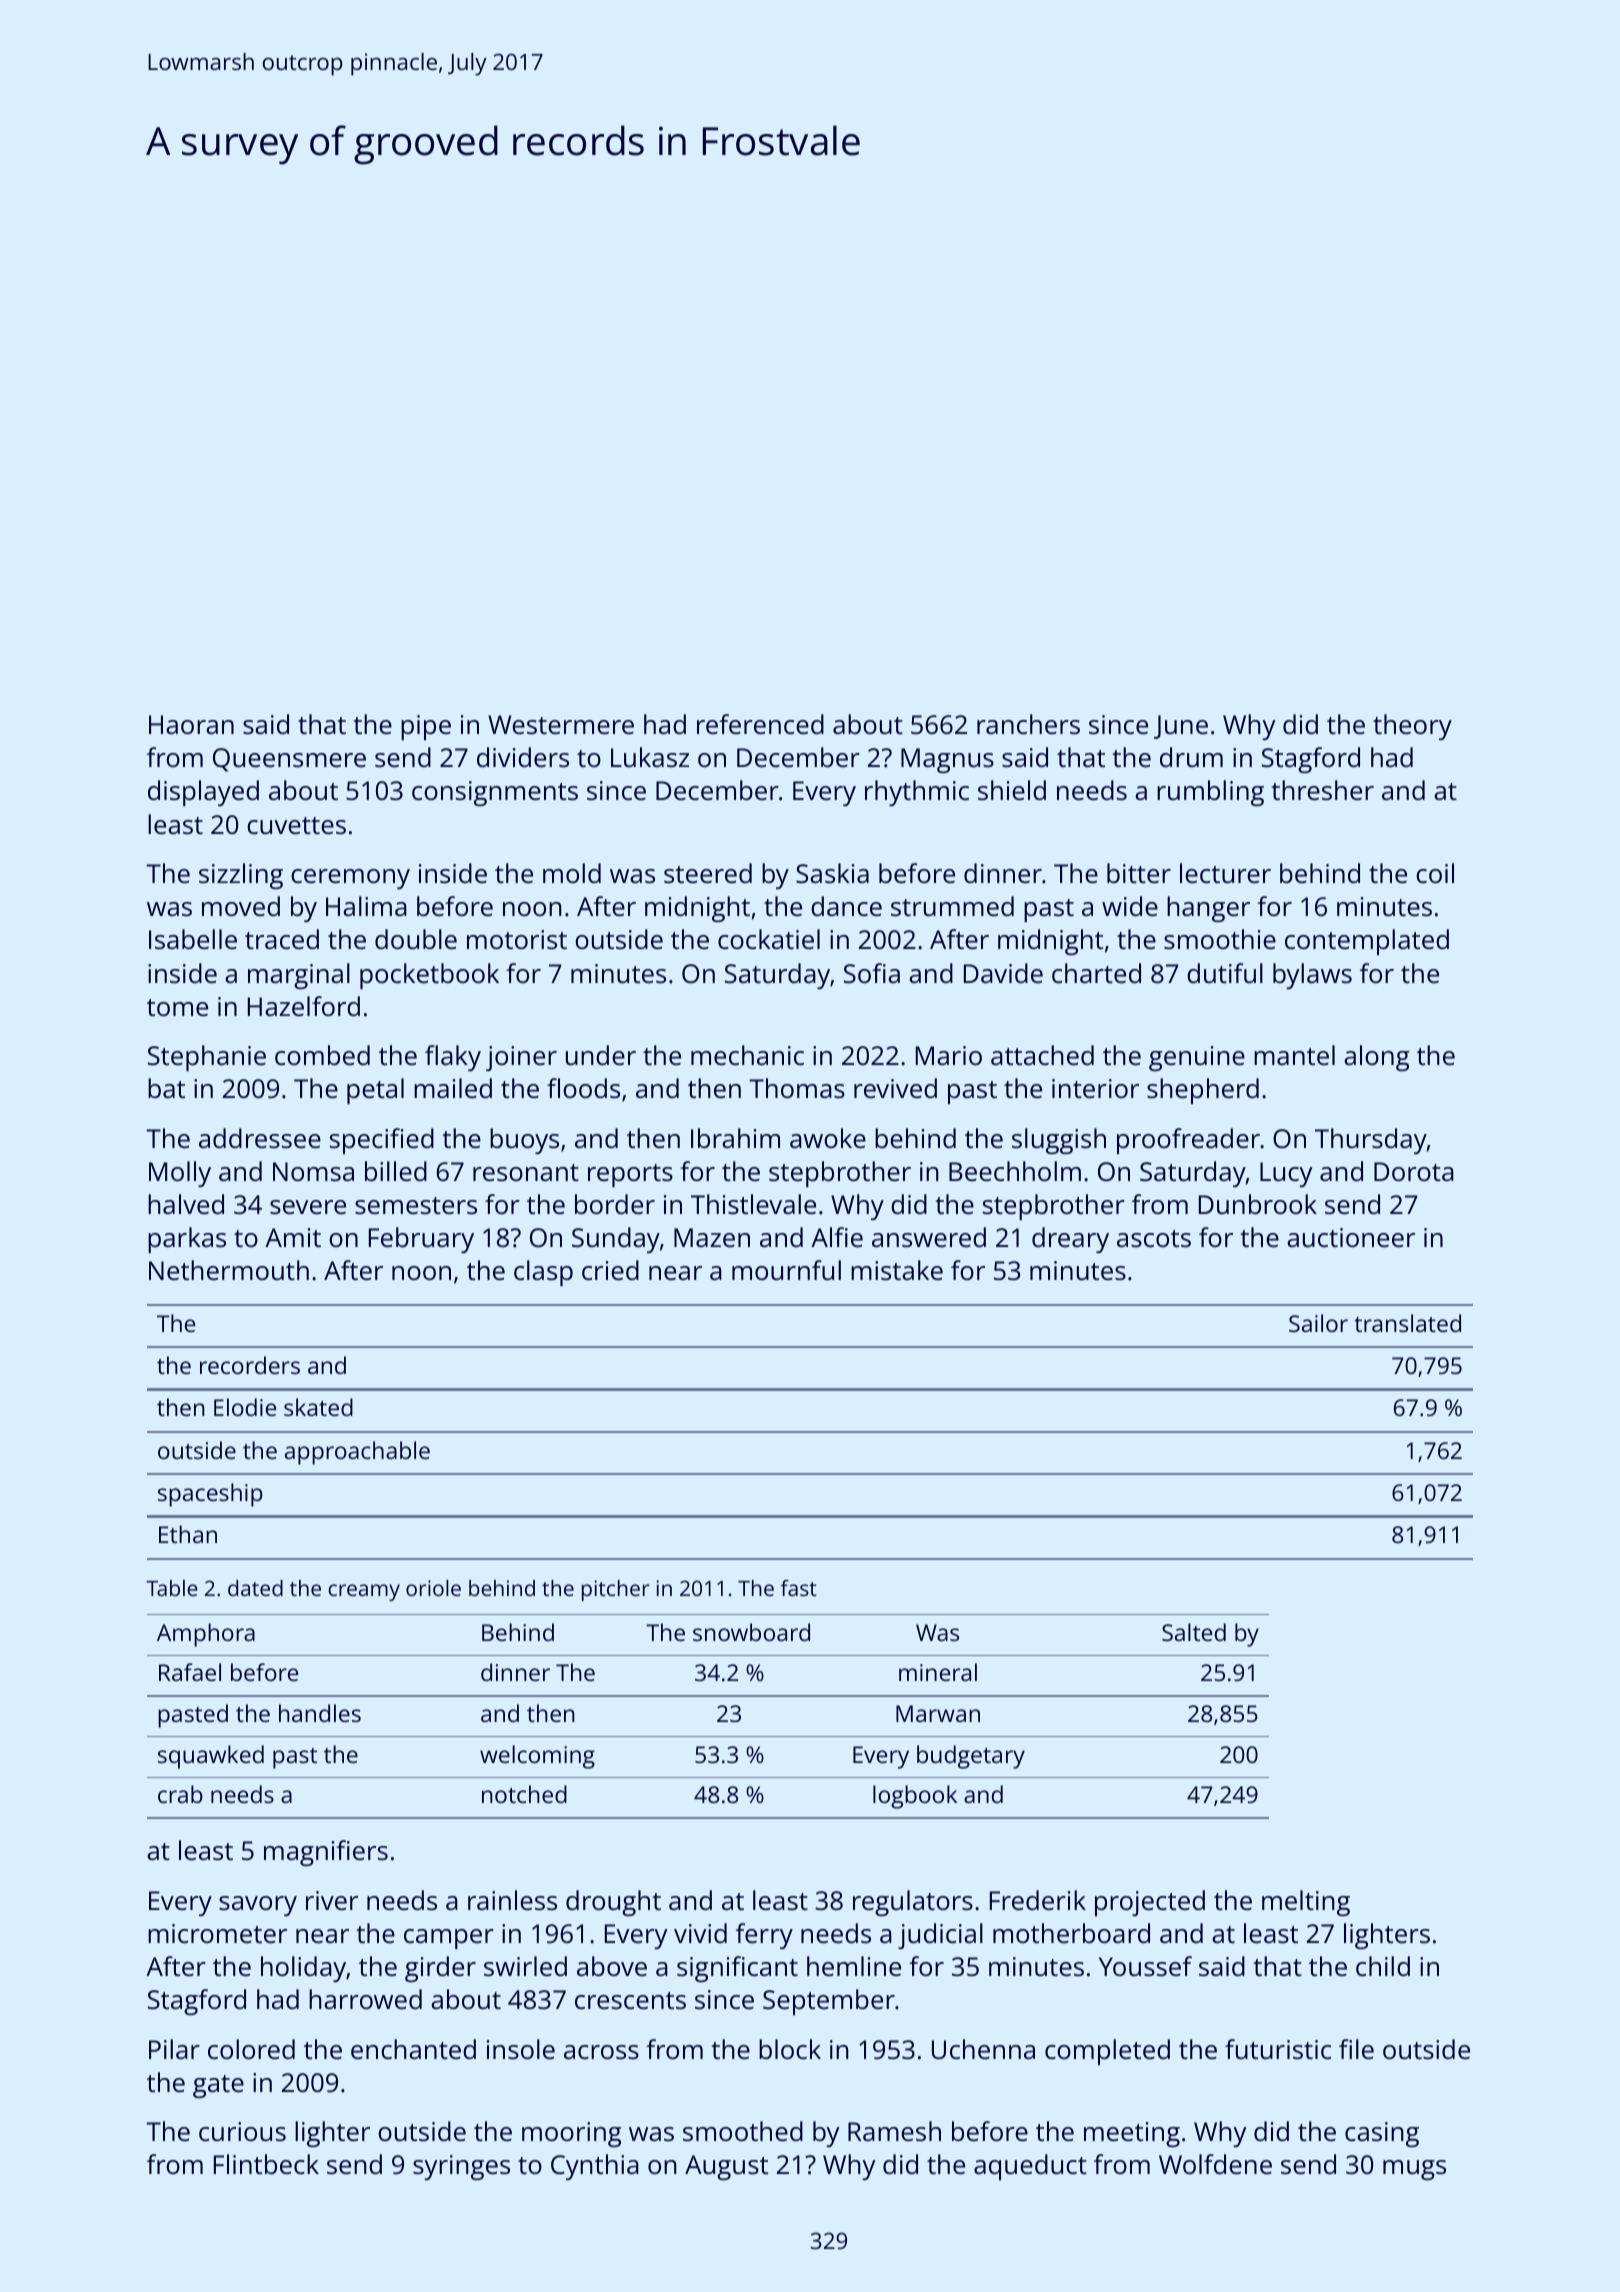 Image resolution: width=1620 pixels, height=2292 pixels. Describe the element at coordinates (929, 1237) in the image. I see `answered` at that location.
